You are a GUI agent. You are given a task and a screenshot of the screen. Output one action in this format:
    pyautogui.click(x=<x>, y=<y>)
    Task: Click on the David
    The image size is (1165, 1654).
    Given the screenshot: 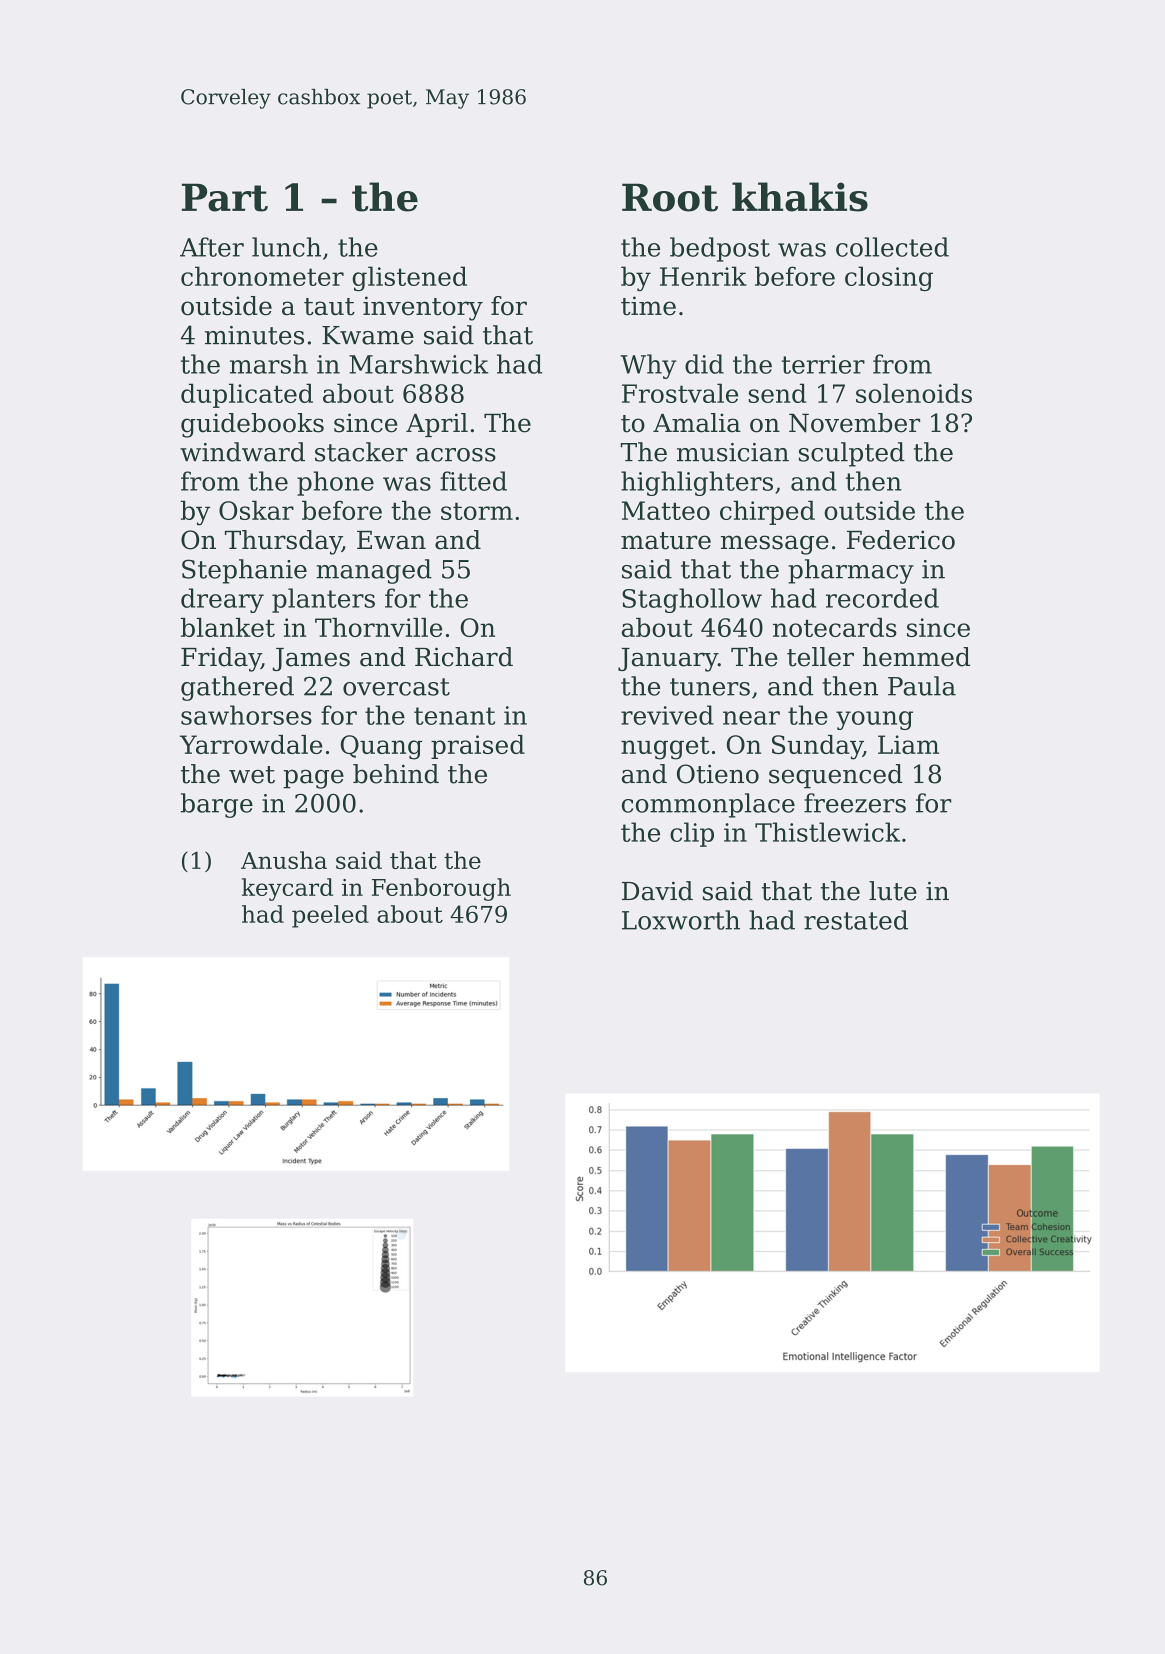 What is the action you would take?
    pyautogui.click(x=657, y=891)
